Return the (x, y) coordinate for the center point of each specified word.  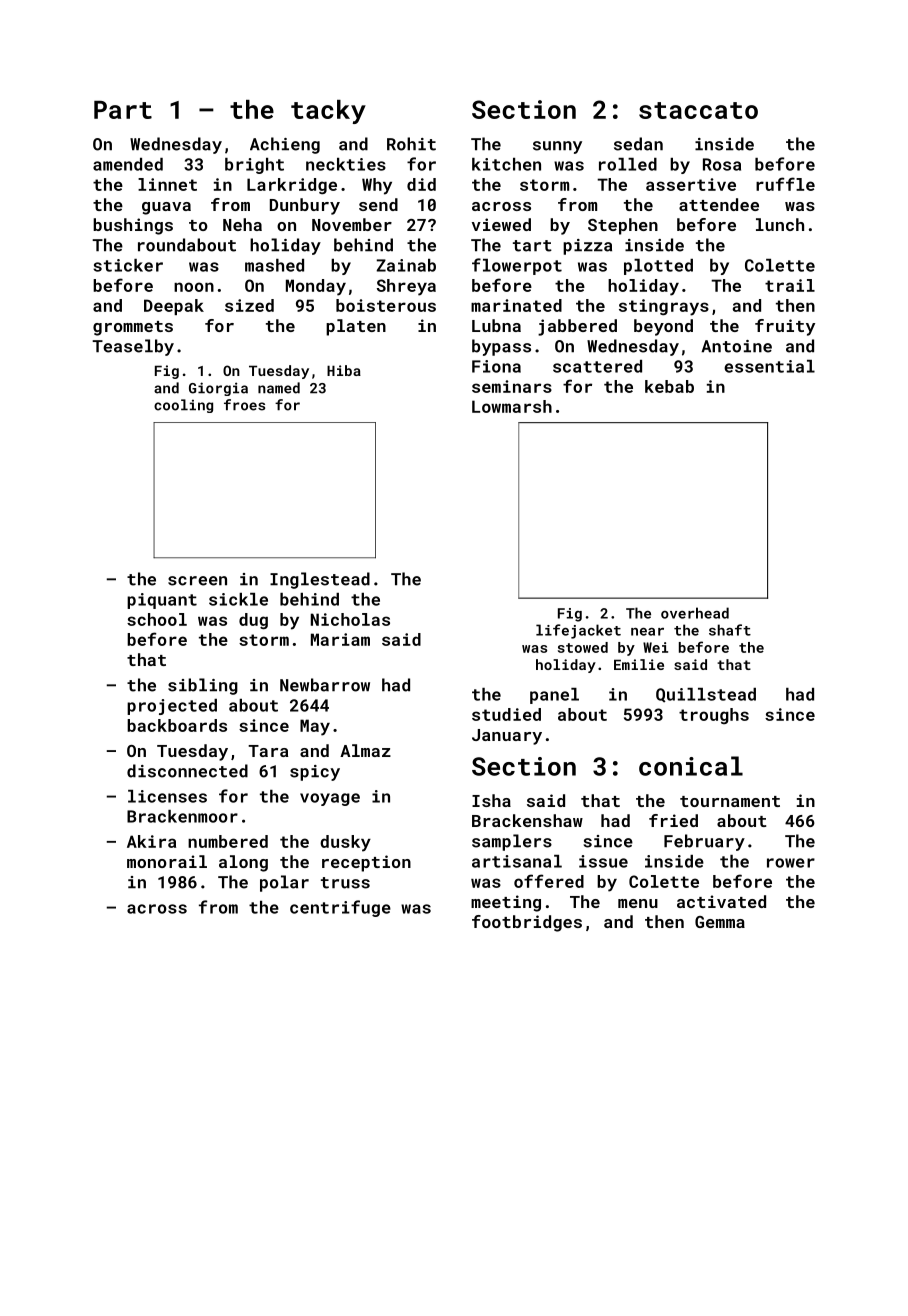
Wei (655, 647)
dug (253, 621)
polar (284, 883)
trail (790, 285)
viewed (501, 224)
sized (249, 305)
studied (506, 714)
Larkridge (292, 186)
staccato (698, 110)
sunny (557, 147)
